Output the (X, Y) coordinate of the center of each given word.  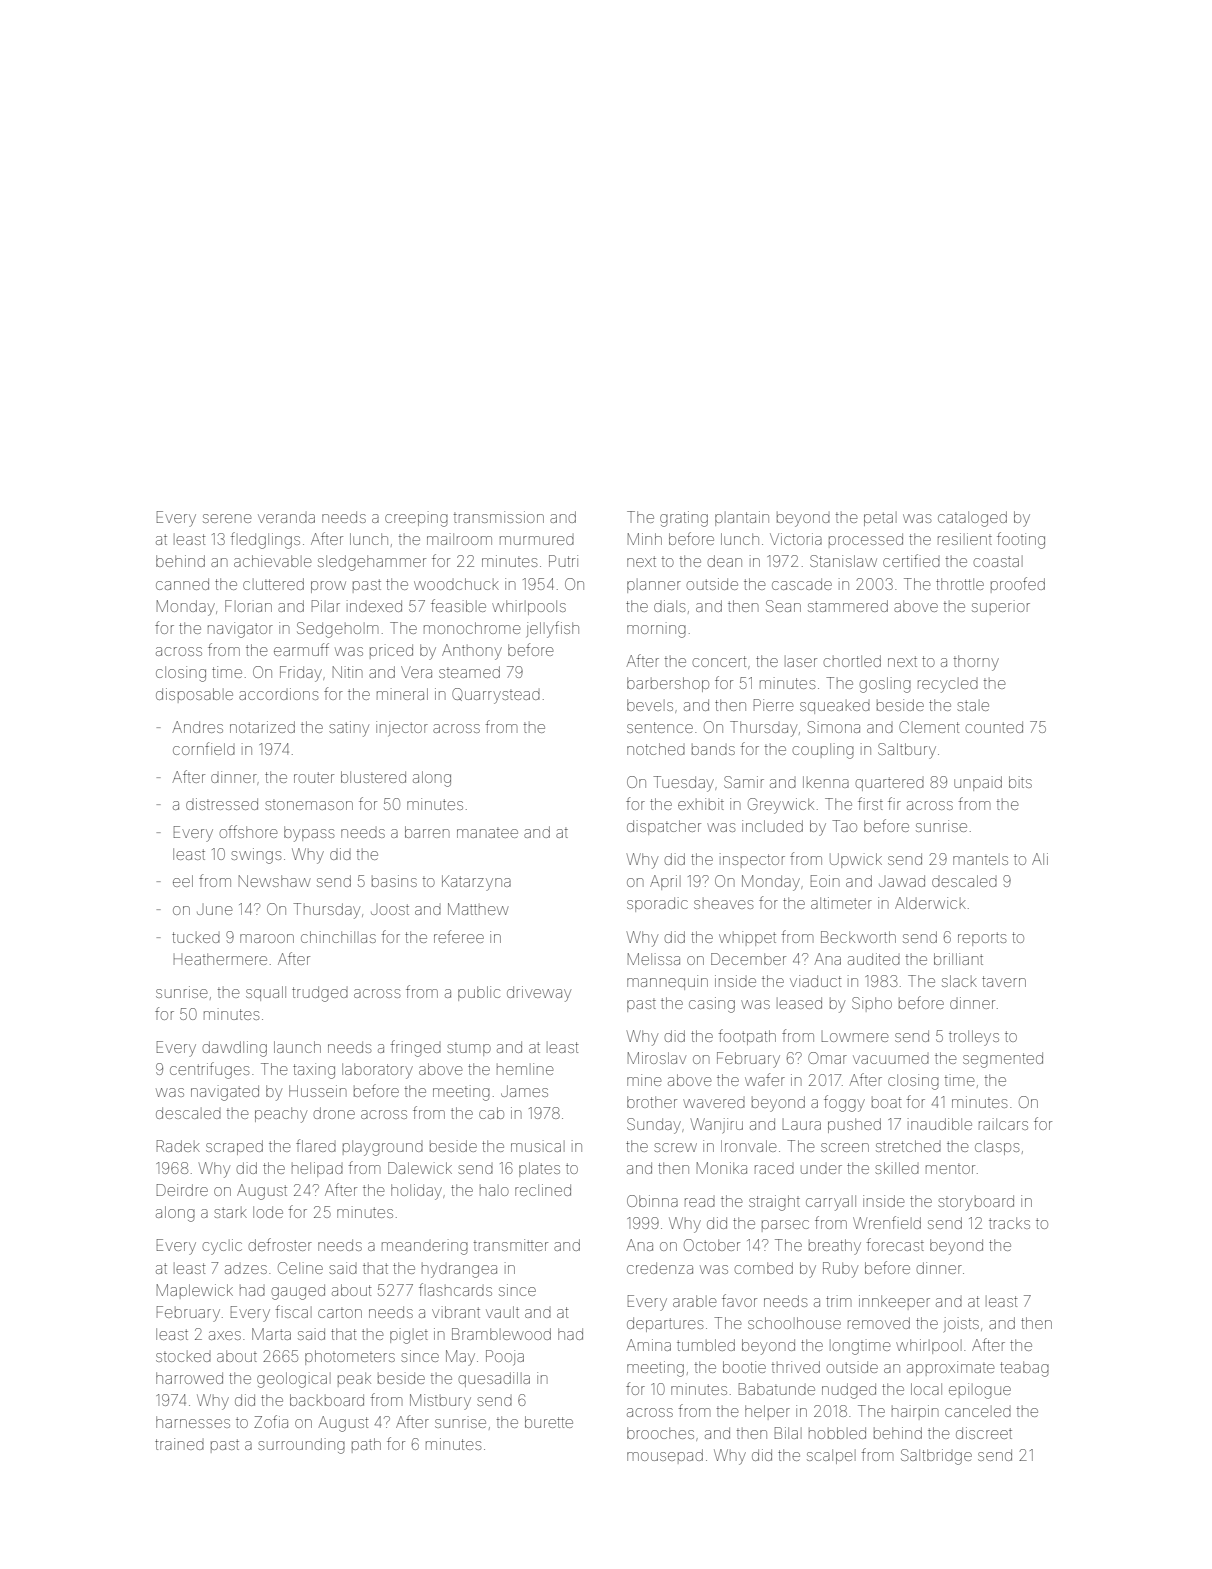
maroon (267, 938)
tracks (1009, 1223)
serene (227, 518)
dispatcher (664, 827)
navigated (225, 1093)
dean (724, 561)
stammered (848, 606)
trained (179, 1444)
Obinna (652, 1201)
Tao (844, 826)
